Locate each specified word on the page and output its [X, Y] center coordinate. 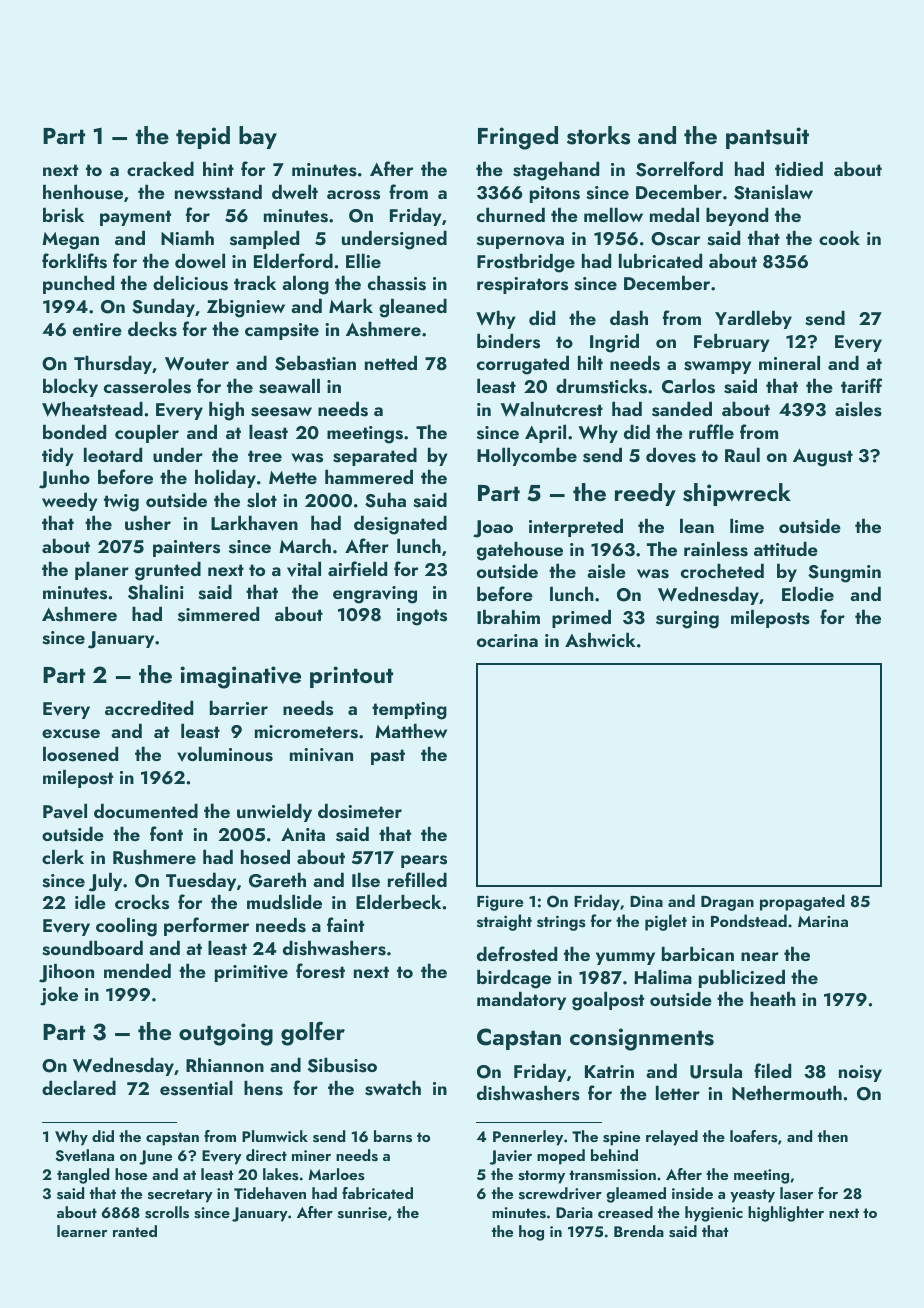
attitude [786, 548]
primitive [251, 973]
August [823, 458]
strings [561, 923]
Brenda [639, 1231]
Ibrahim [508, 616]
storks [598, 135]
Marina [823, 921]
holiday [225, 478]
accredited [149, 707]
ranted [135, 1231]
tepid [203, 137]
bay [258, 137]
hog [531, 1233]
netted [391, 362]
